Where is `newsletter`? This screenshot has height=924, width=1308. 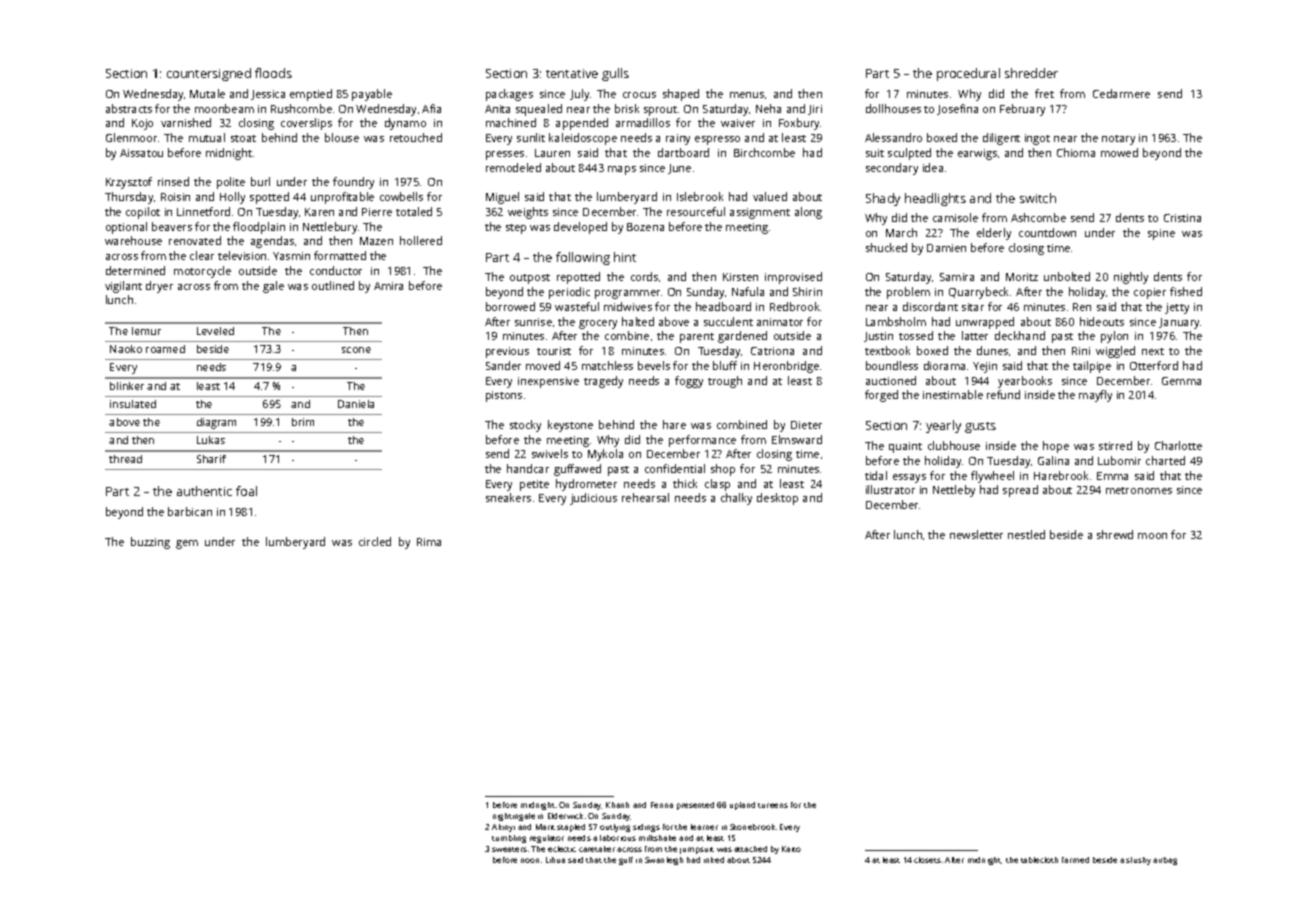 newsletter is located at coordinates (976, 534).
